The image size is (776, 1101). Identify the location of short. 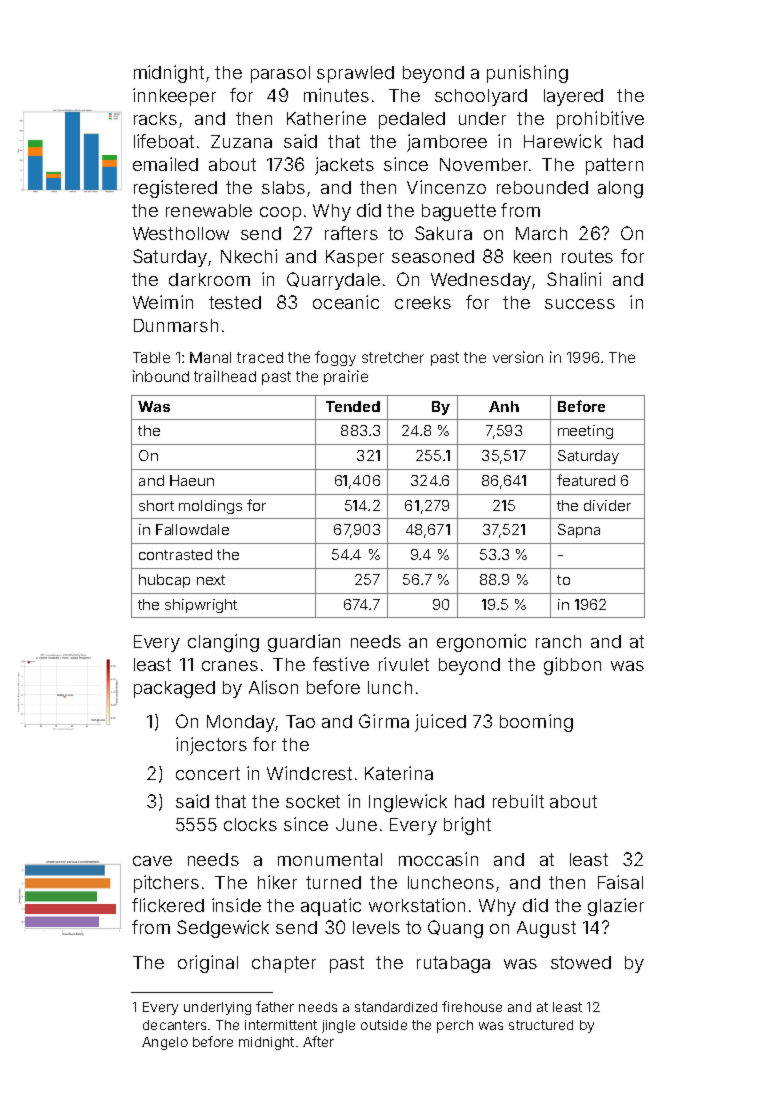
(156, 505).
